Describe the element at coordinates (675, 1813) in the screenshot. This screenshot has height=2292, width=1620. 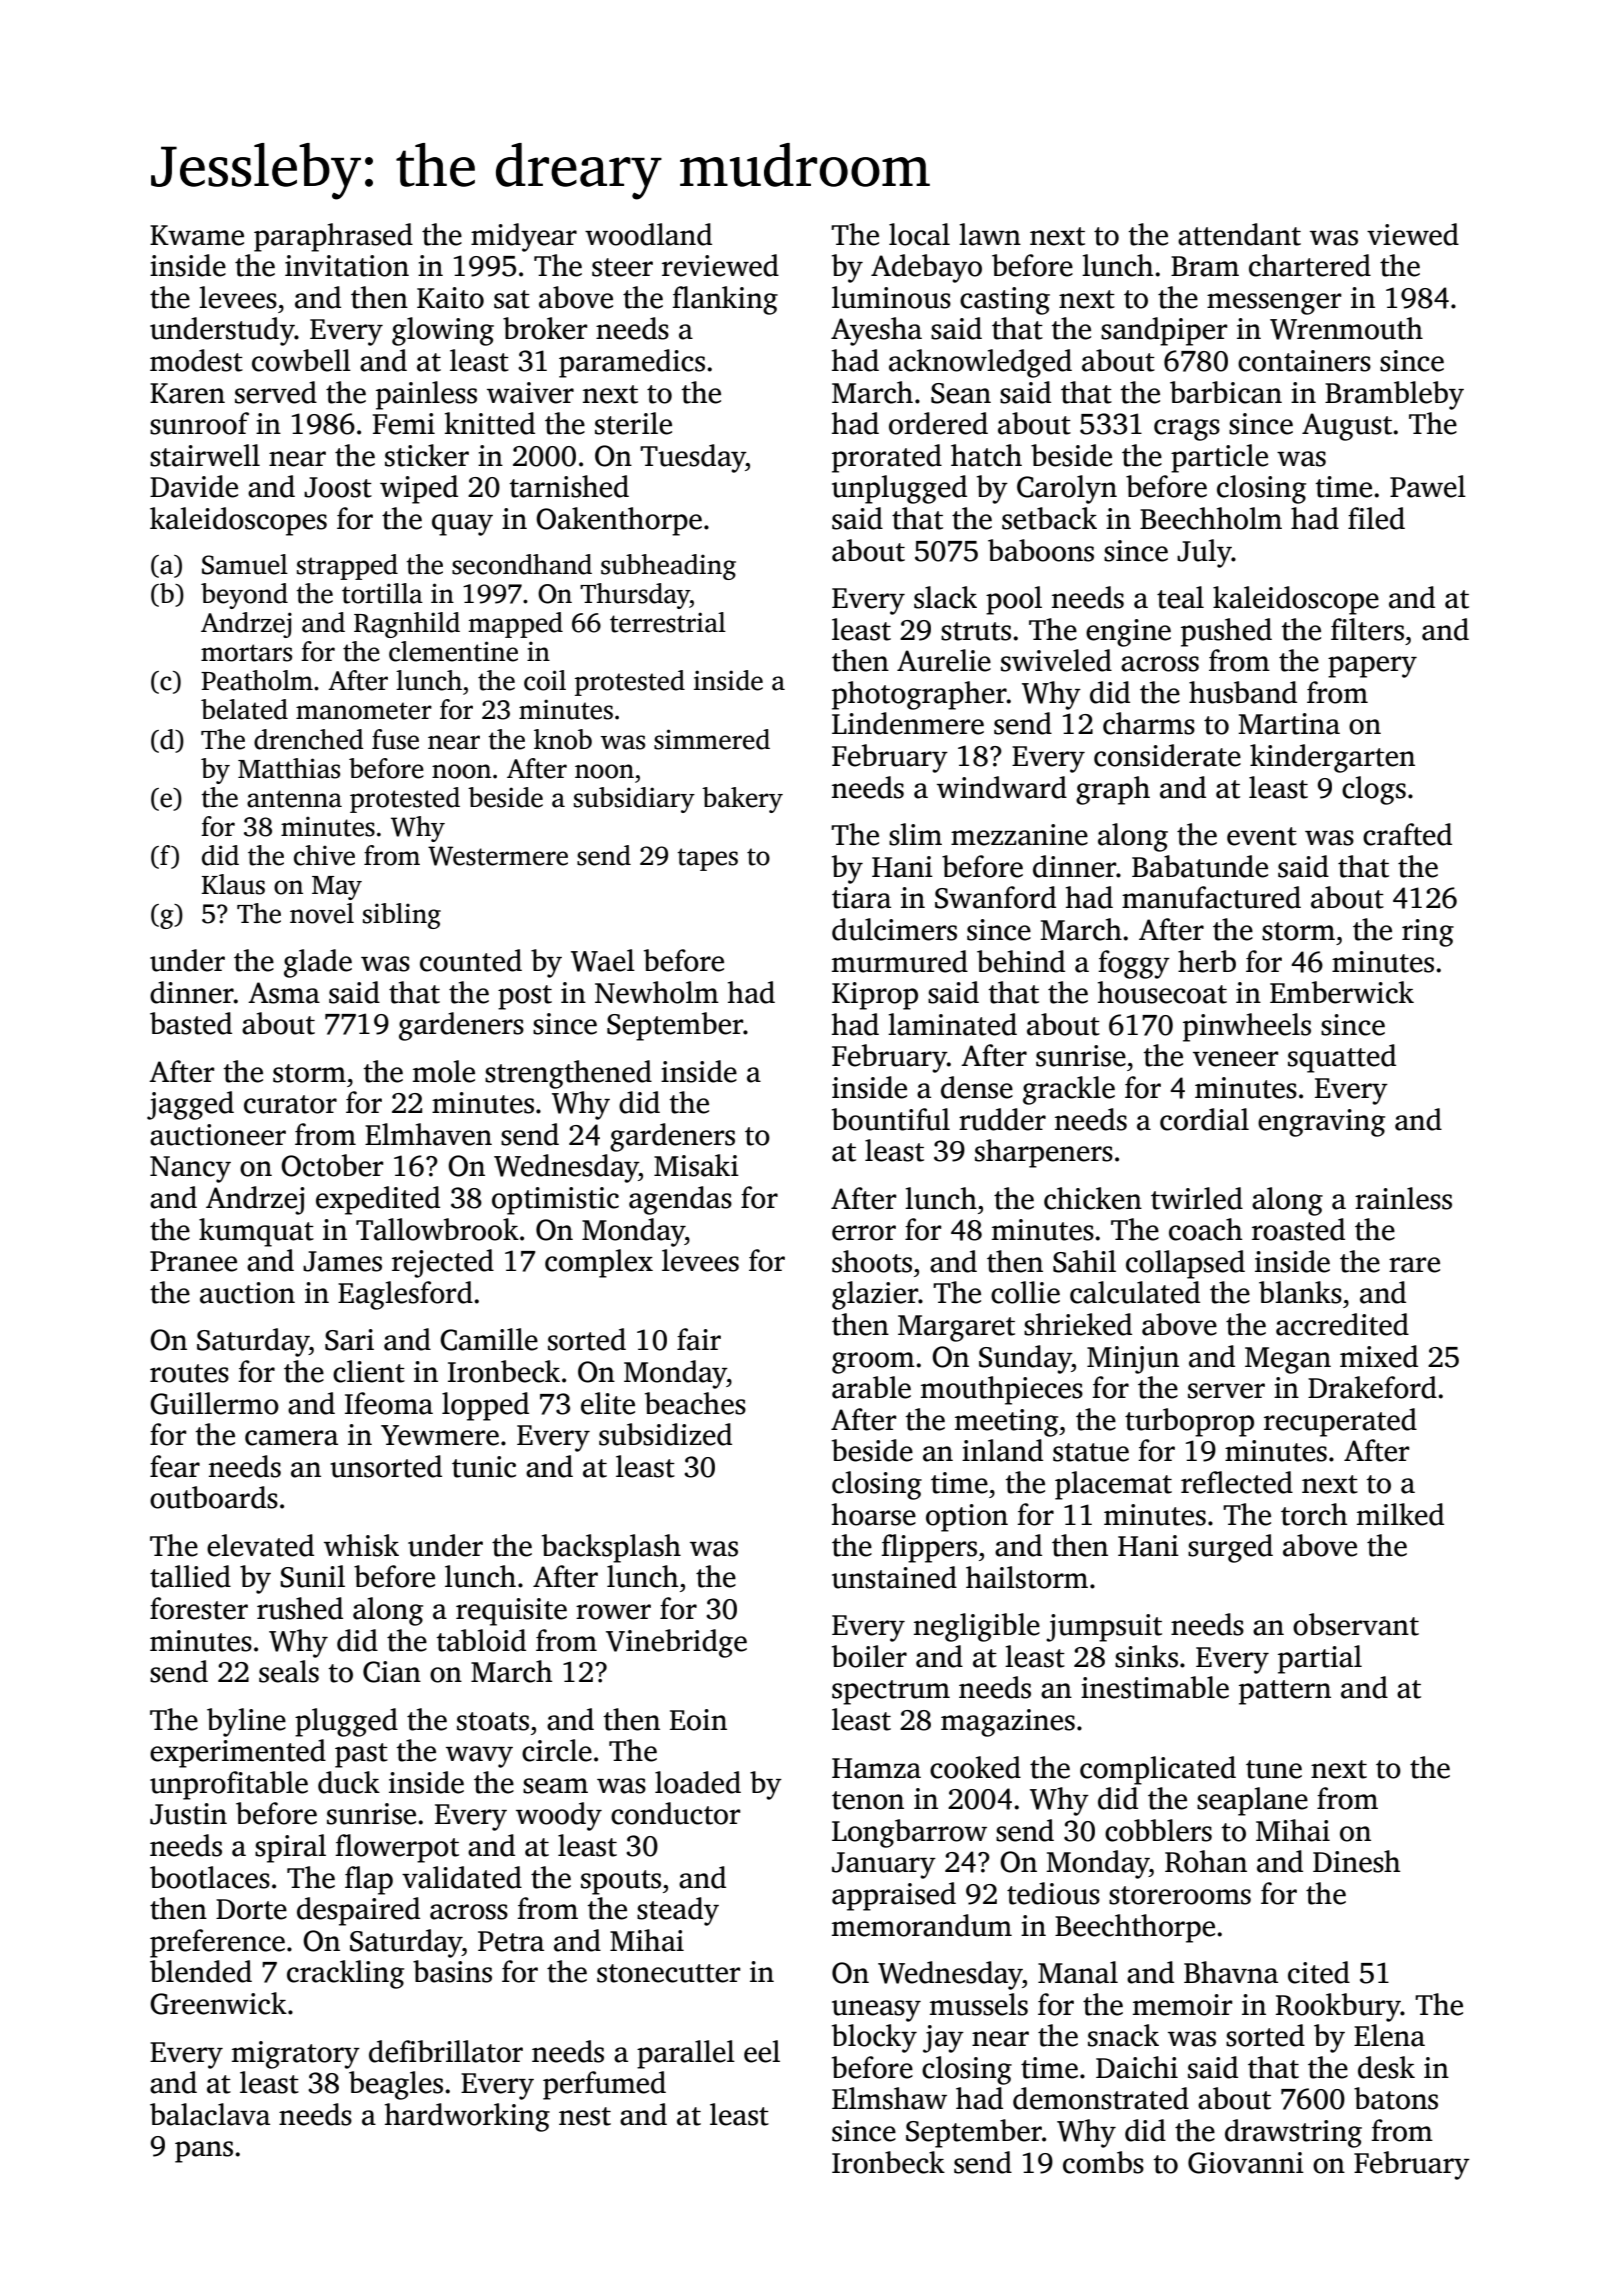
I see `conductor` at that location.
